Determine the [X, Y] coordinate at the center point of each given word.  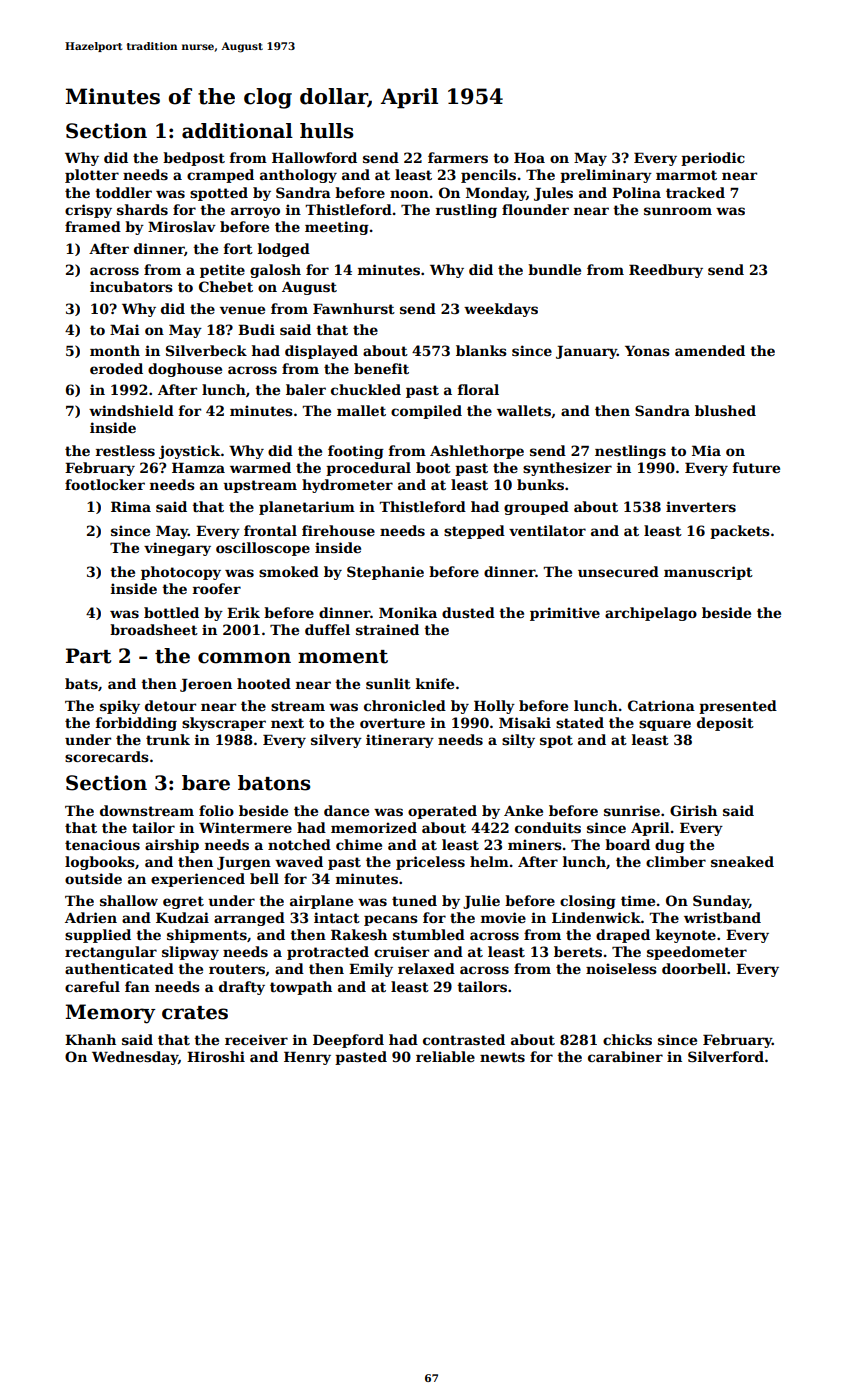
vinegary [177, 549]
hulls [326, 131]
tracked [695, 192]
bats [81, 683]
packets [740, 532]
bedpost [194, 159]
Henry [307, 1058]
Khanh [90, 1039]
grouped [536, 508]
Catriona [661, 705]
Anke [523, 810]
